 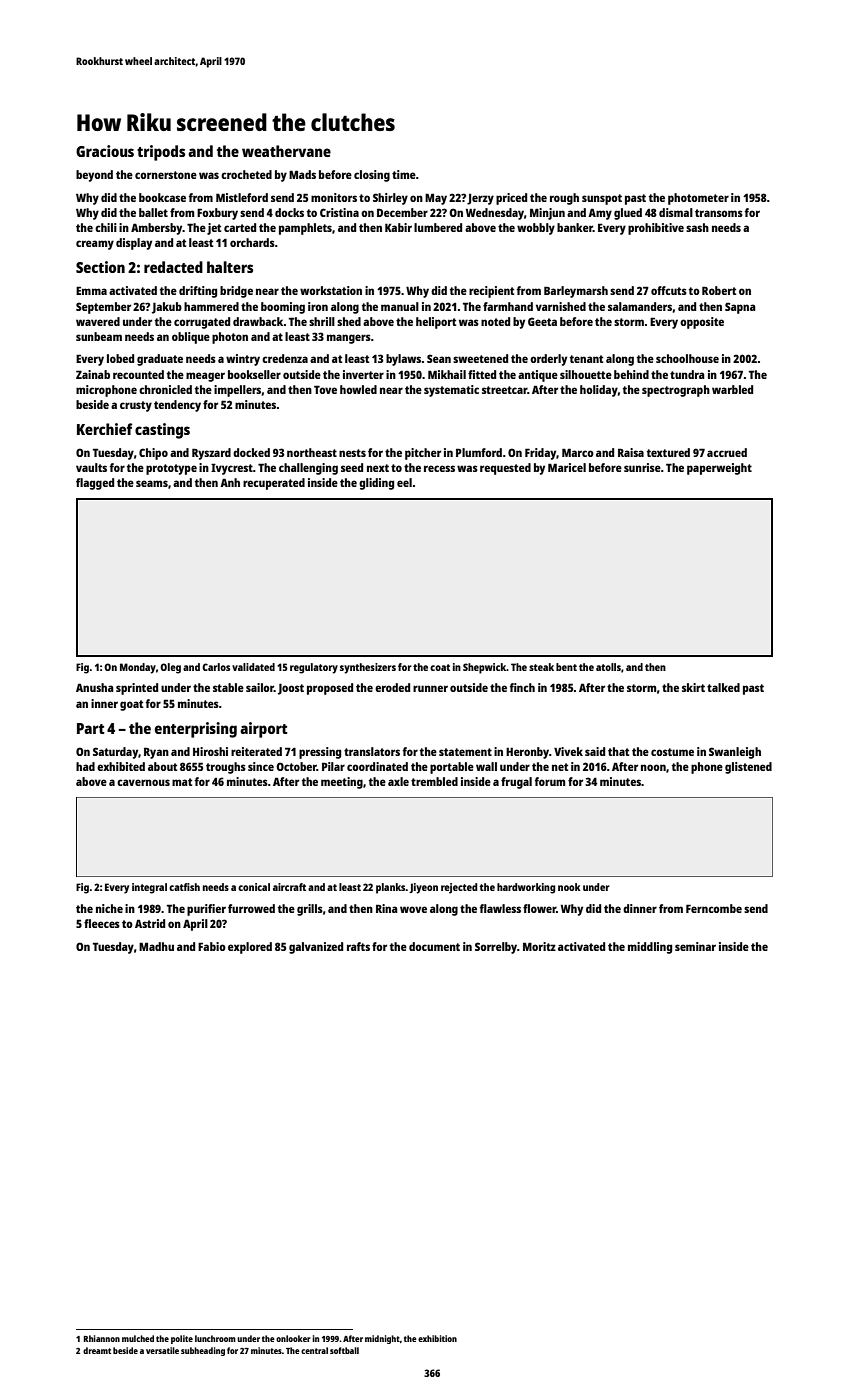 I want to click on exhibition, so click(x=437, y=1338).
